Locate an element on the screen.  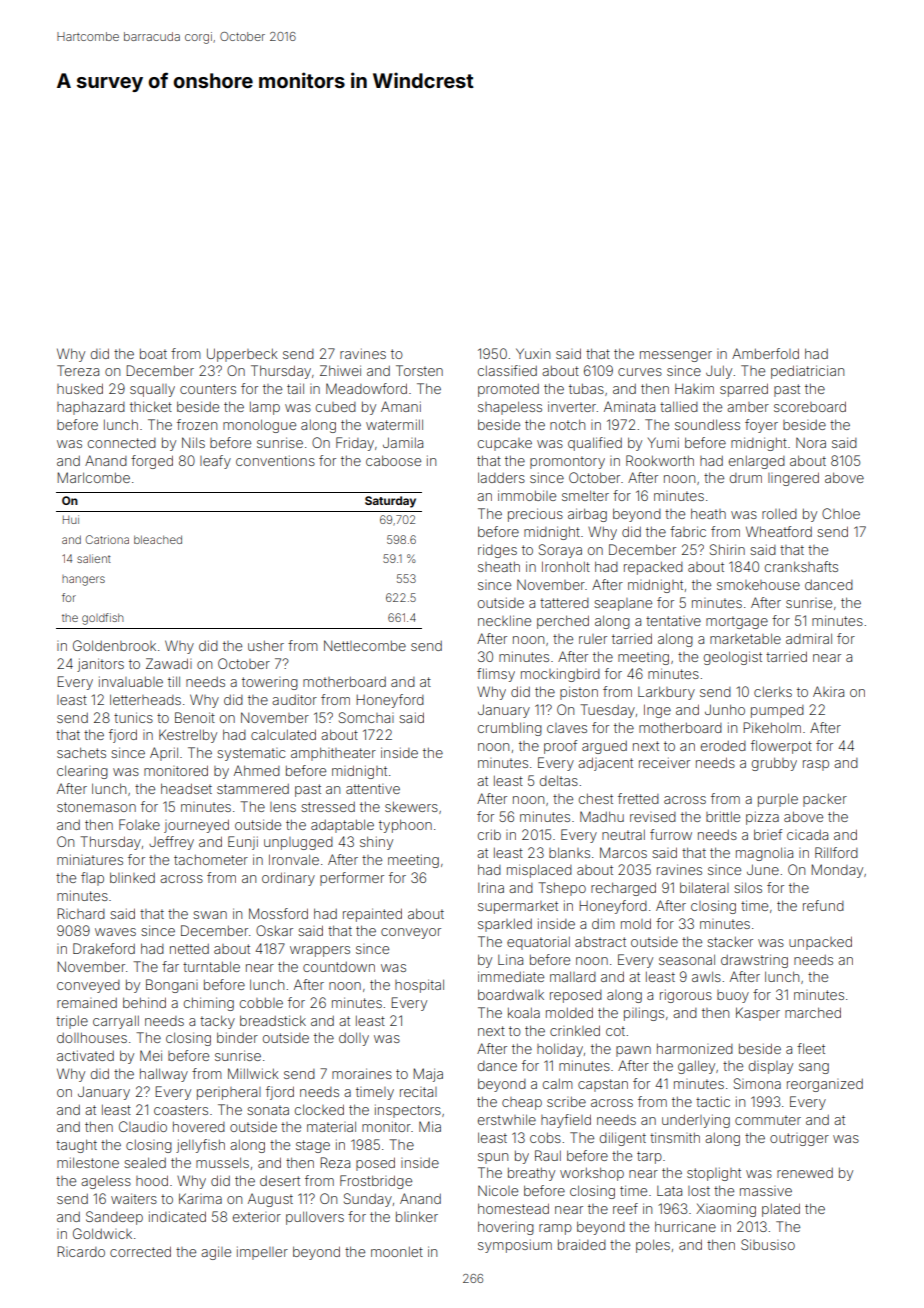
messenger is located at coordinates (676, 356).
